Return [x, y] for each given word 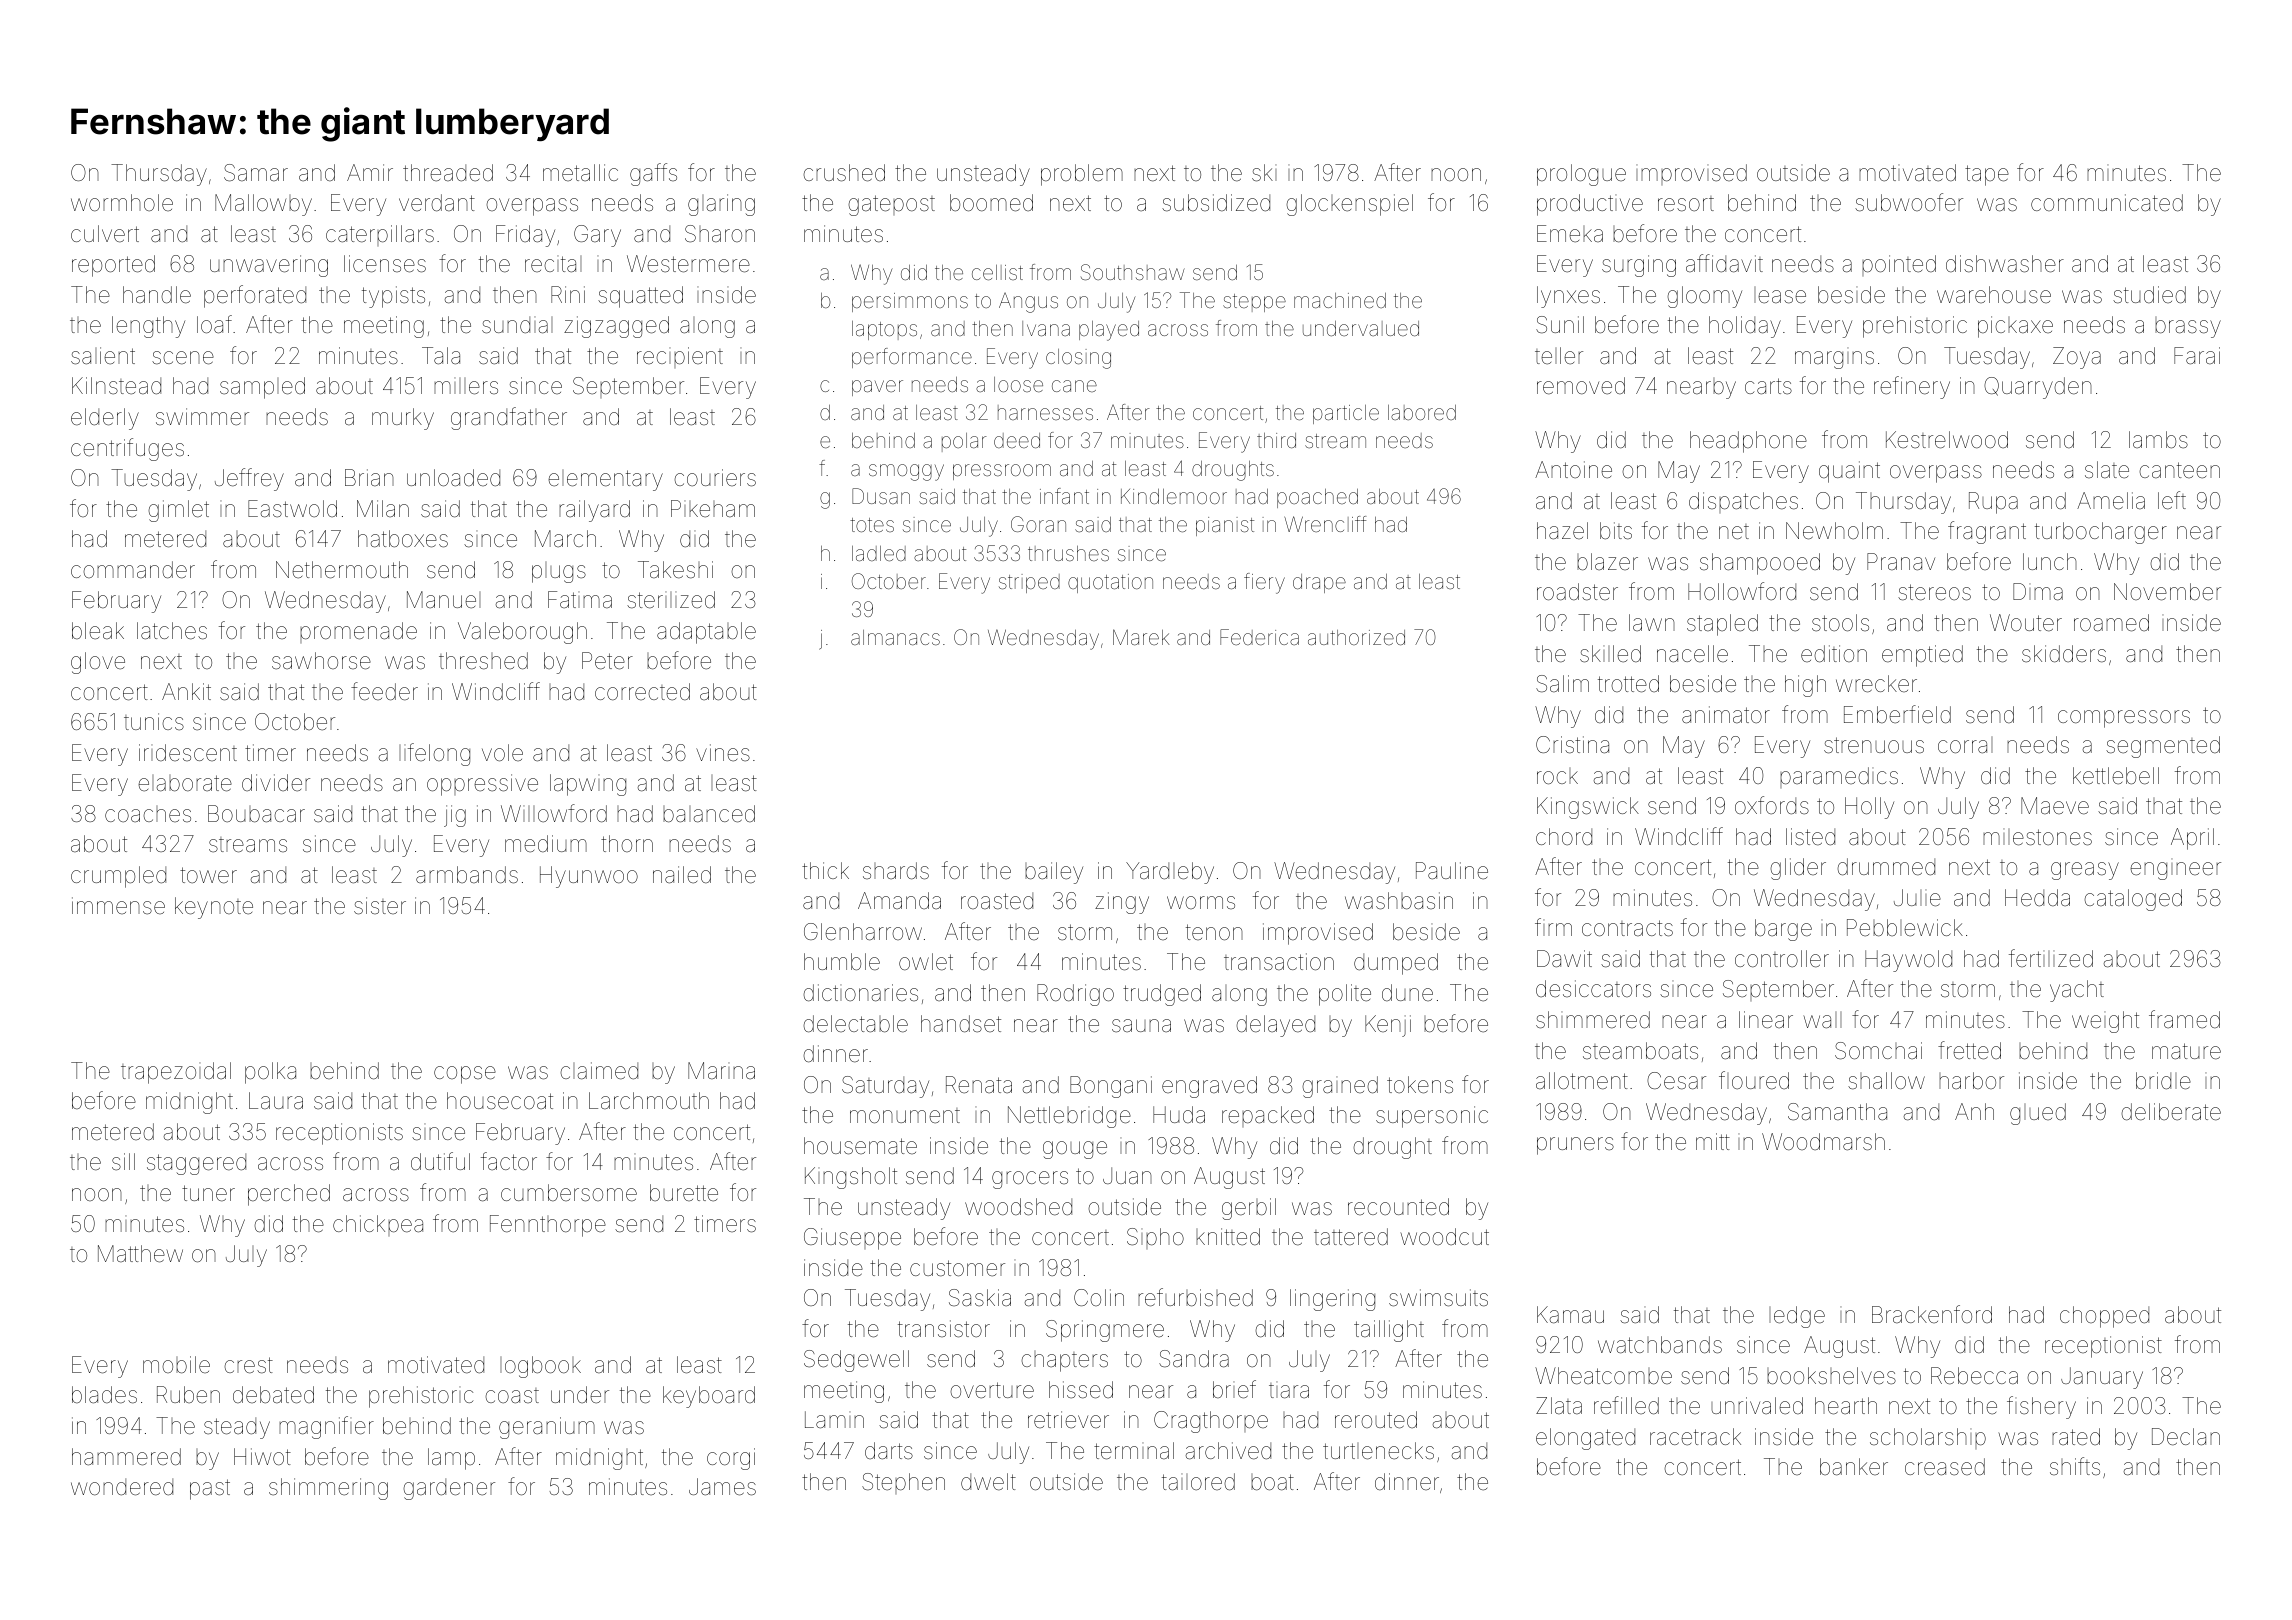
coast [512, 1396]
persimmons [910, 302]
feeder [384, 691]
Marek [1141, 637]
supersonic [1432, 1117]
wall [1822, 1020]
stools [1840, 623]
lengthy [148, 327]
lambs [2158, 440]
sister [380, 906]
